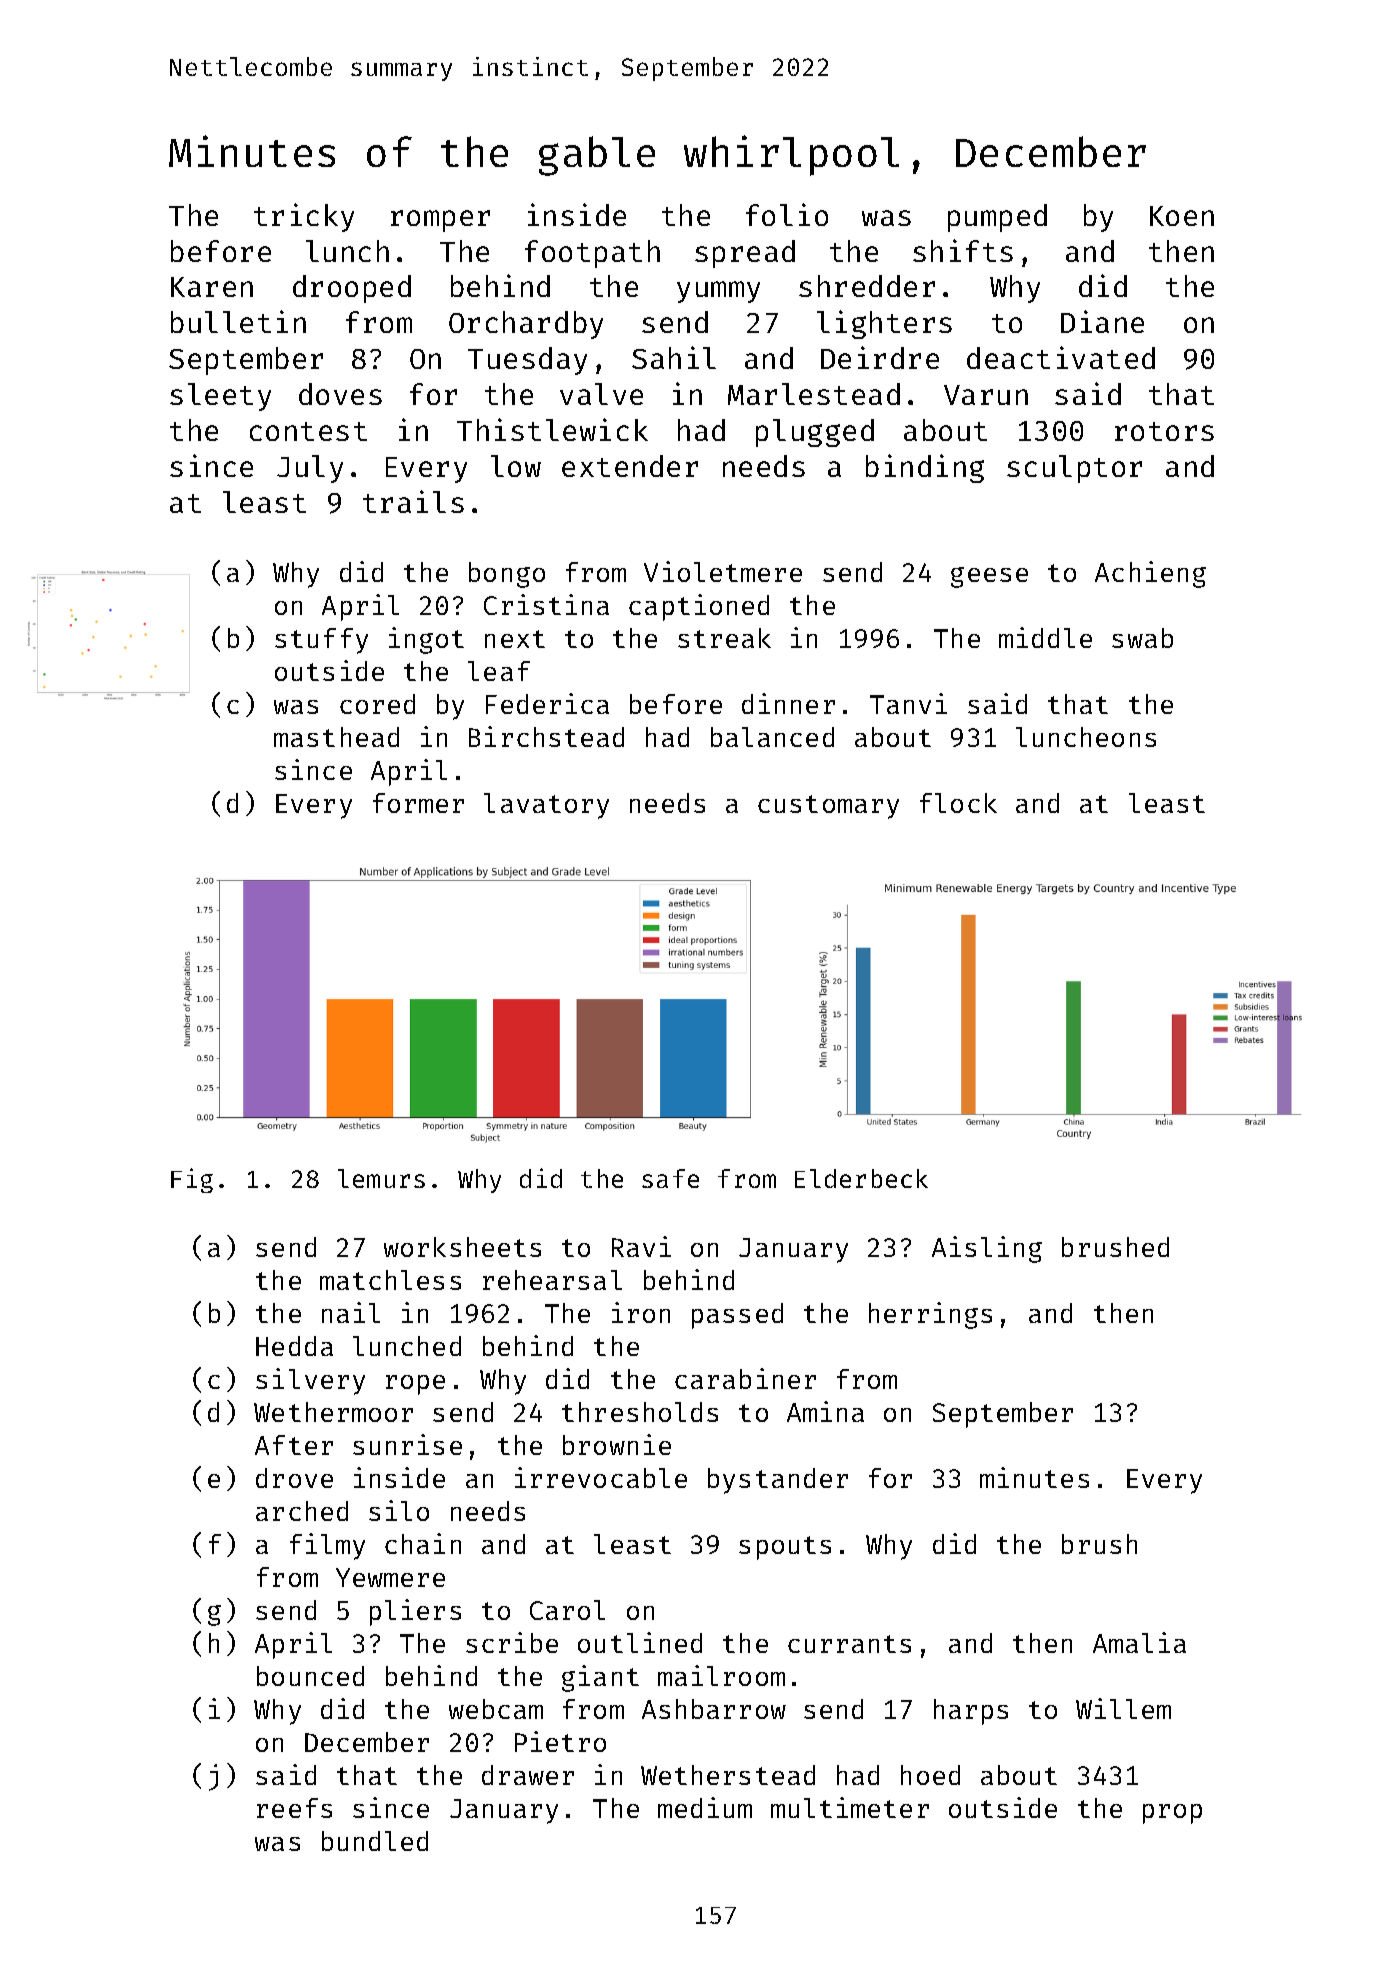 This screenshot has width=1386, height=1969. I want to click on Elderbeck, so click(861, 1178).
